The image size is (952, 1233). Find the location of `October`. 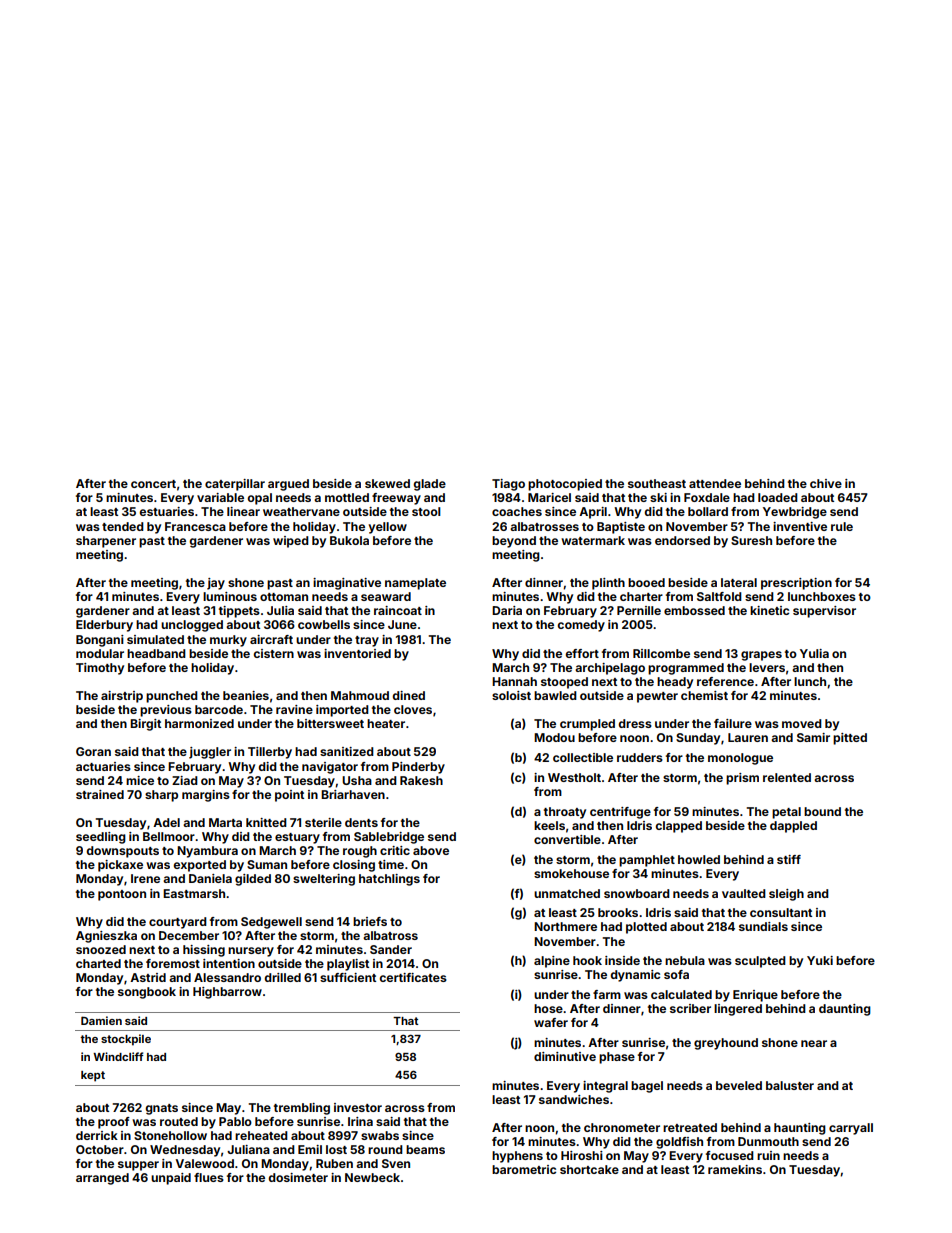

October is located at coordinates (100, 1149).
